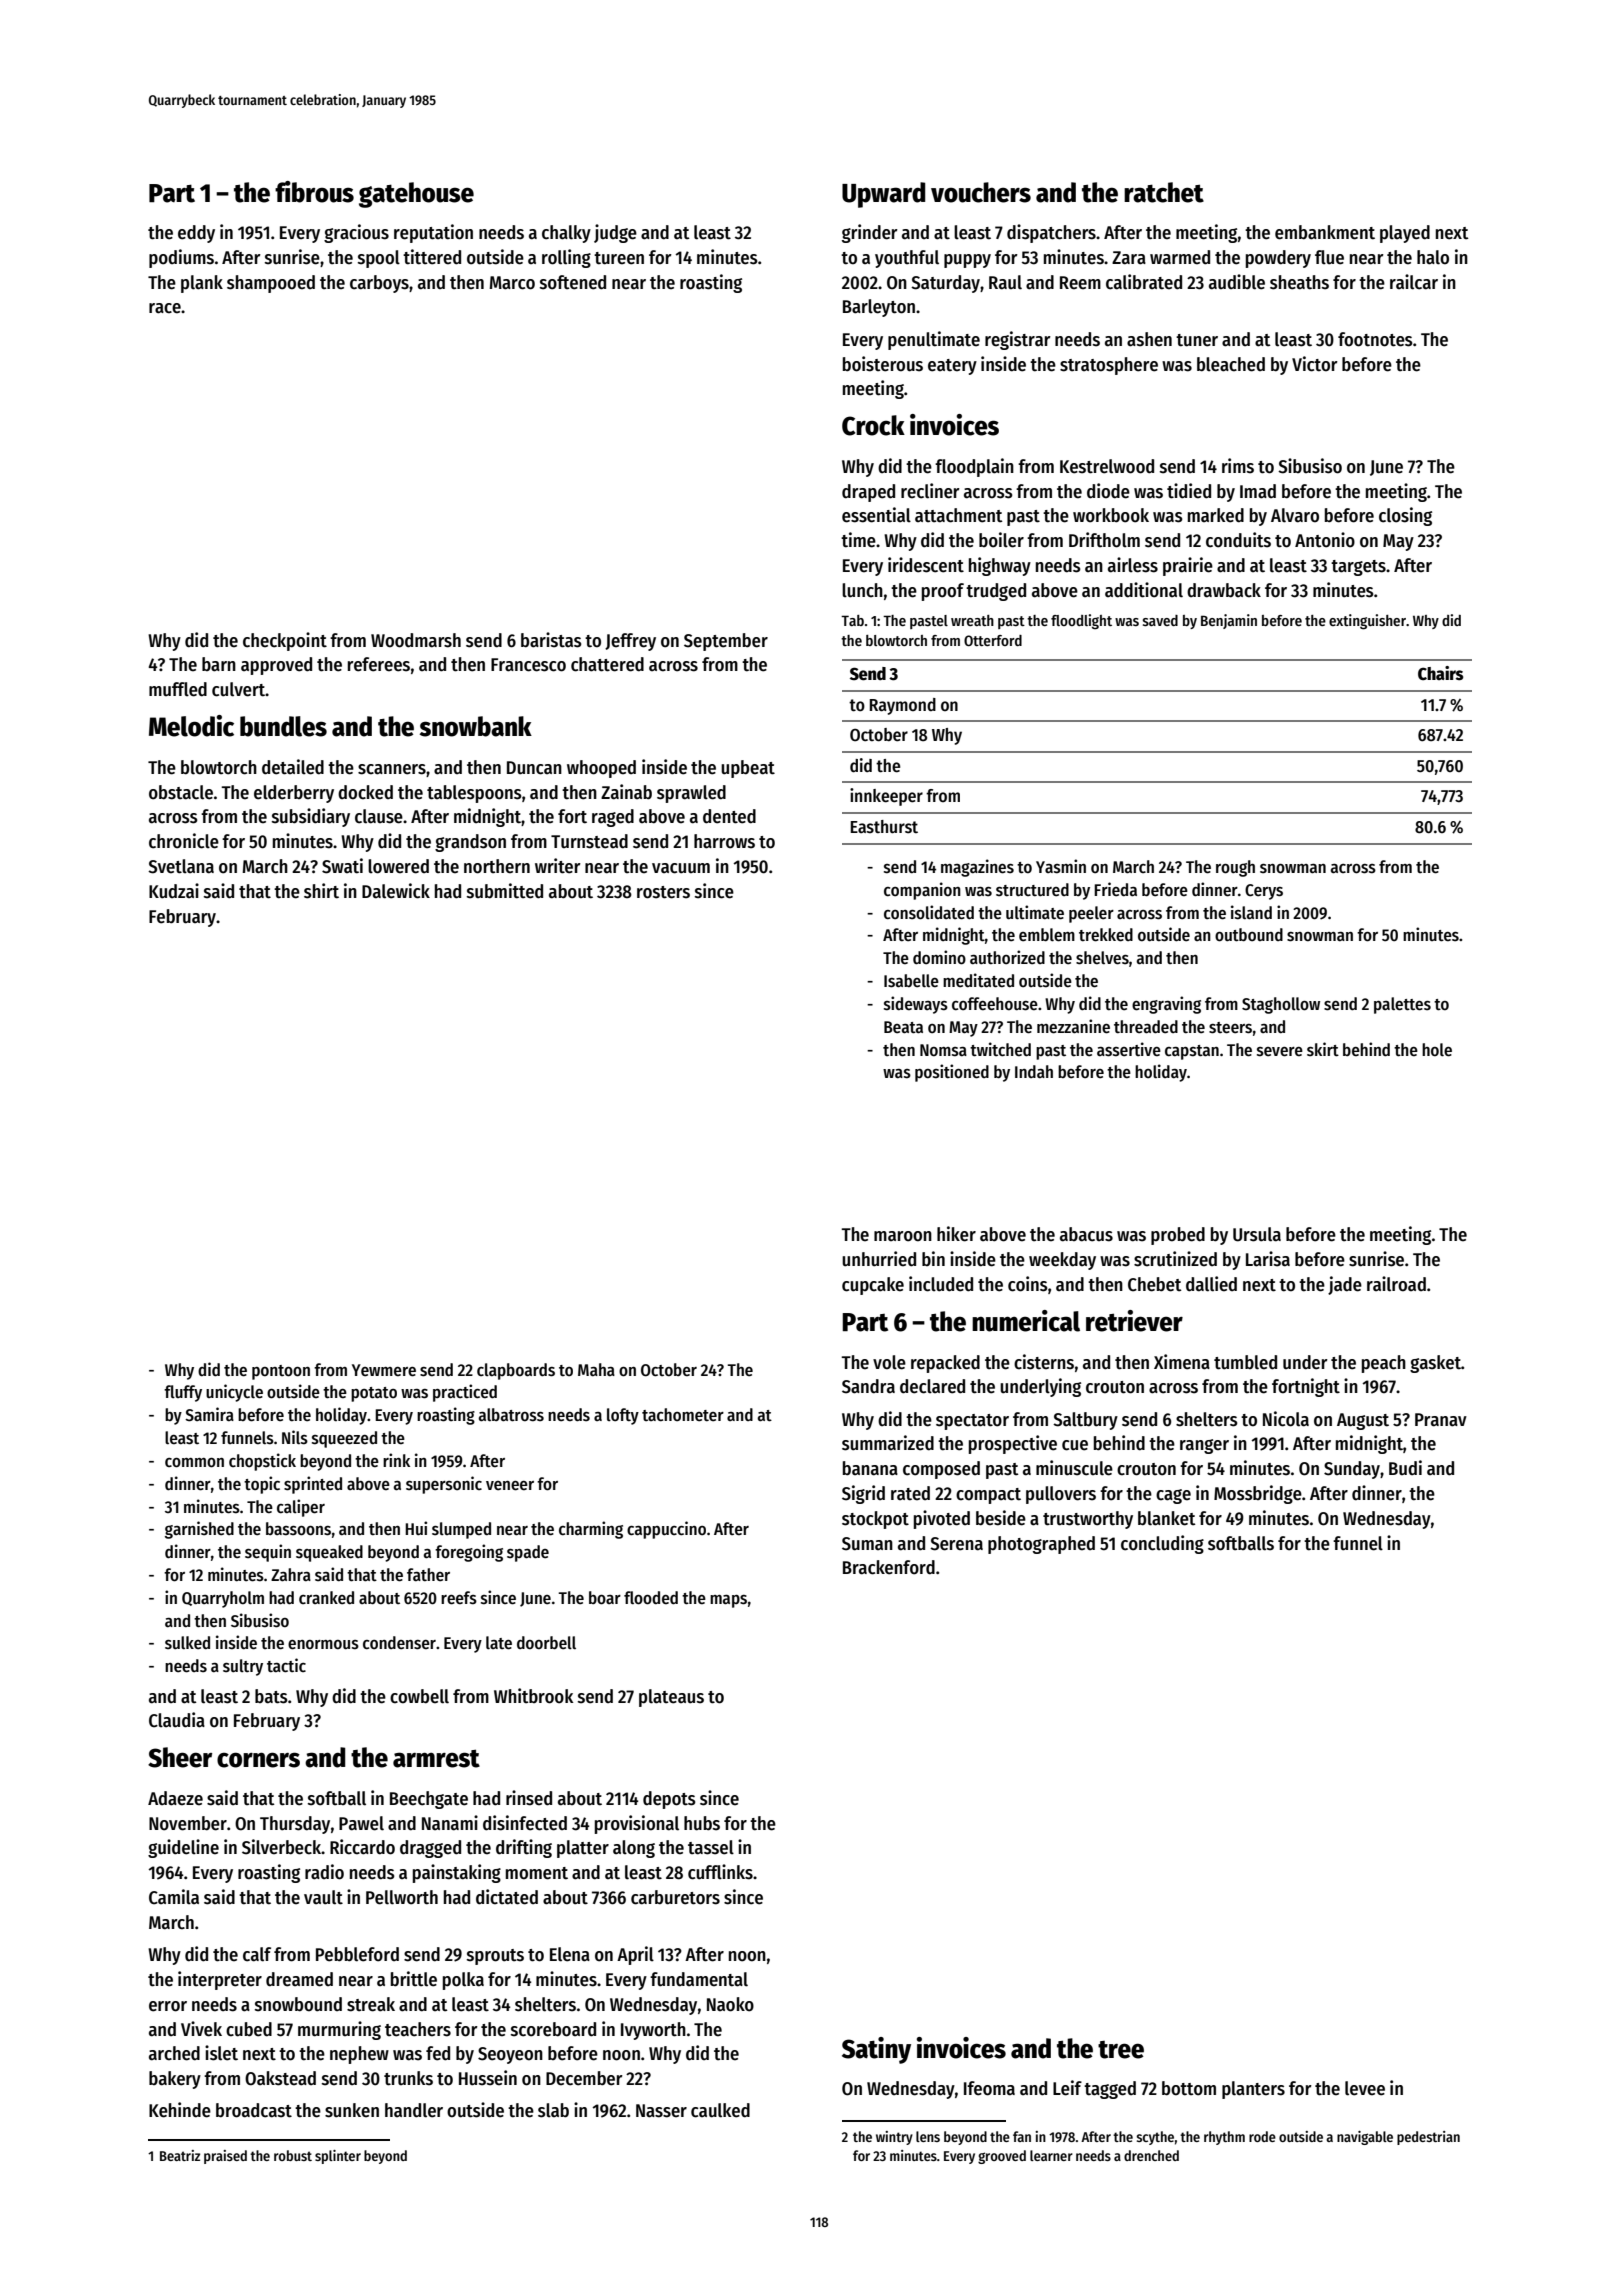 The image size is (1620, 2292). I want to click on weekday, so click(1062, 1261).
